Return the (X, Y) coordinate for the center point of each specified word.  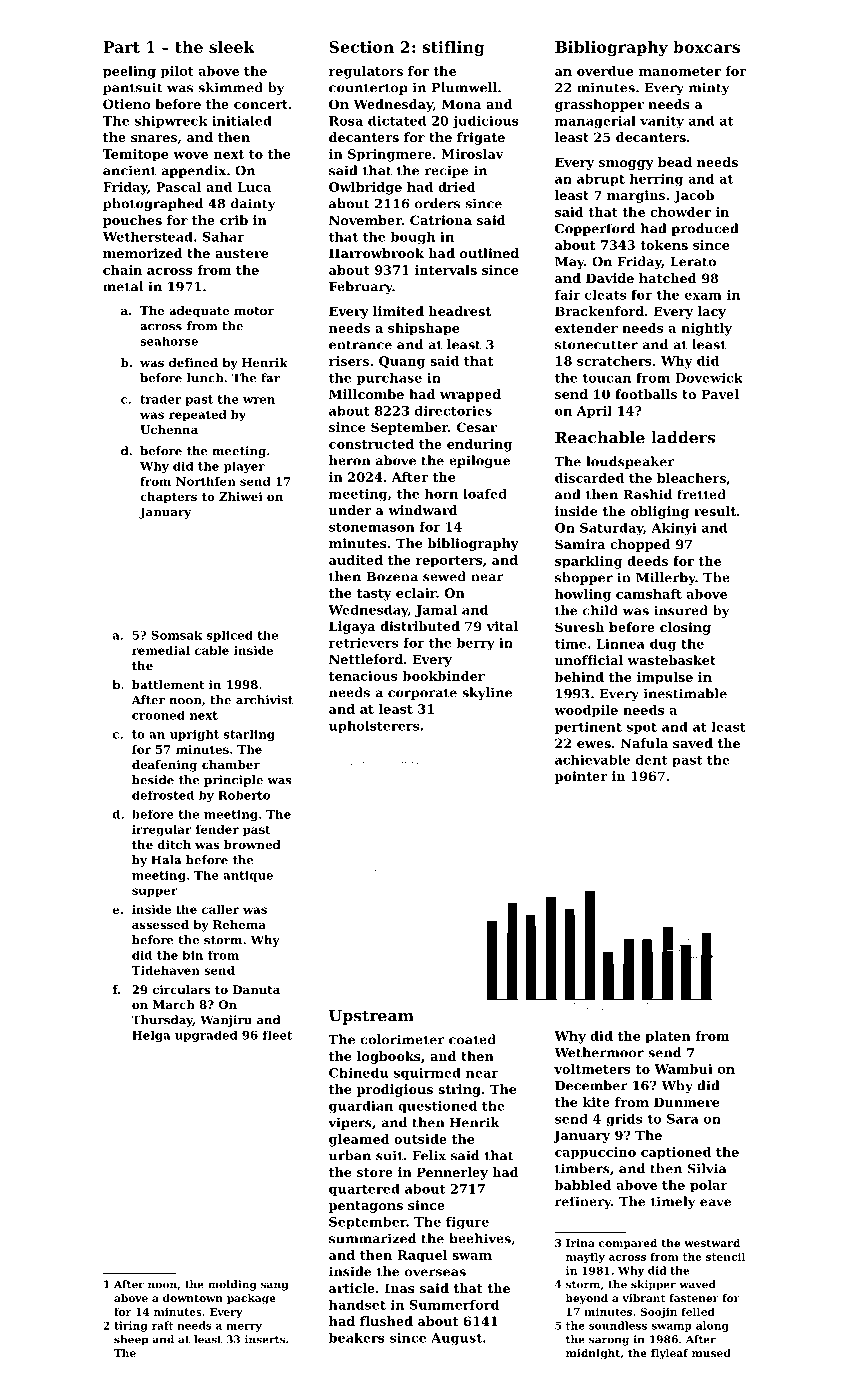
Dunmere (686, 1102)
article (352, 1288)
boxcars (706, 47)
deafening (164, 766)
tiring (131, 1326)
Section (362, 47)
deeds (647, 561)
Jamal (436, 610)
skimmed (230, 87)
